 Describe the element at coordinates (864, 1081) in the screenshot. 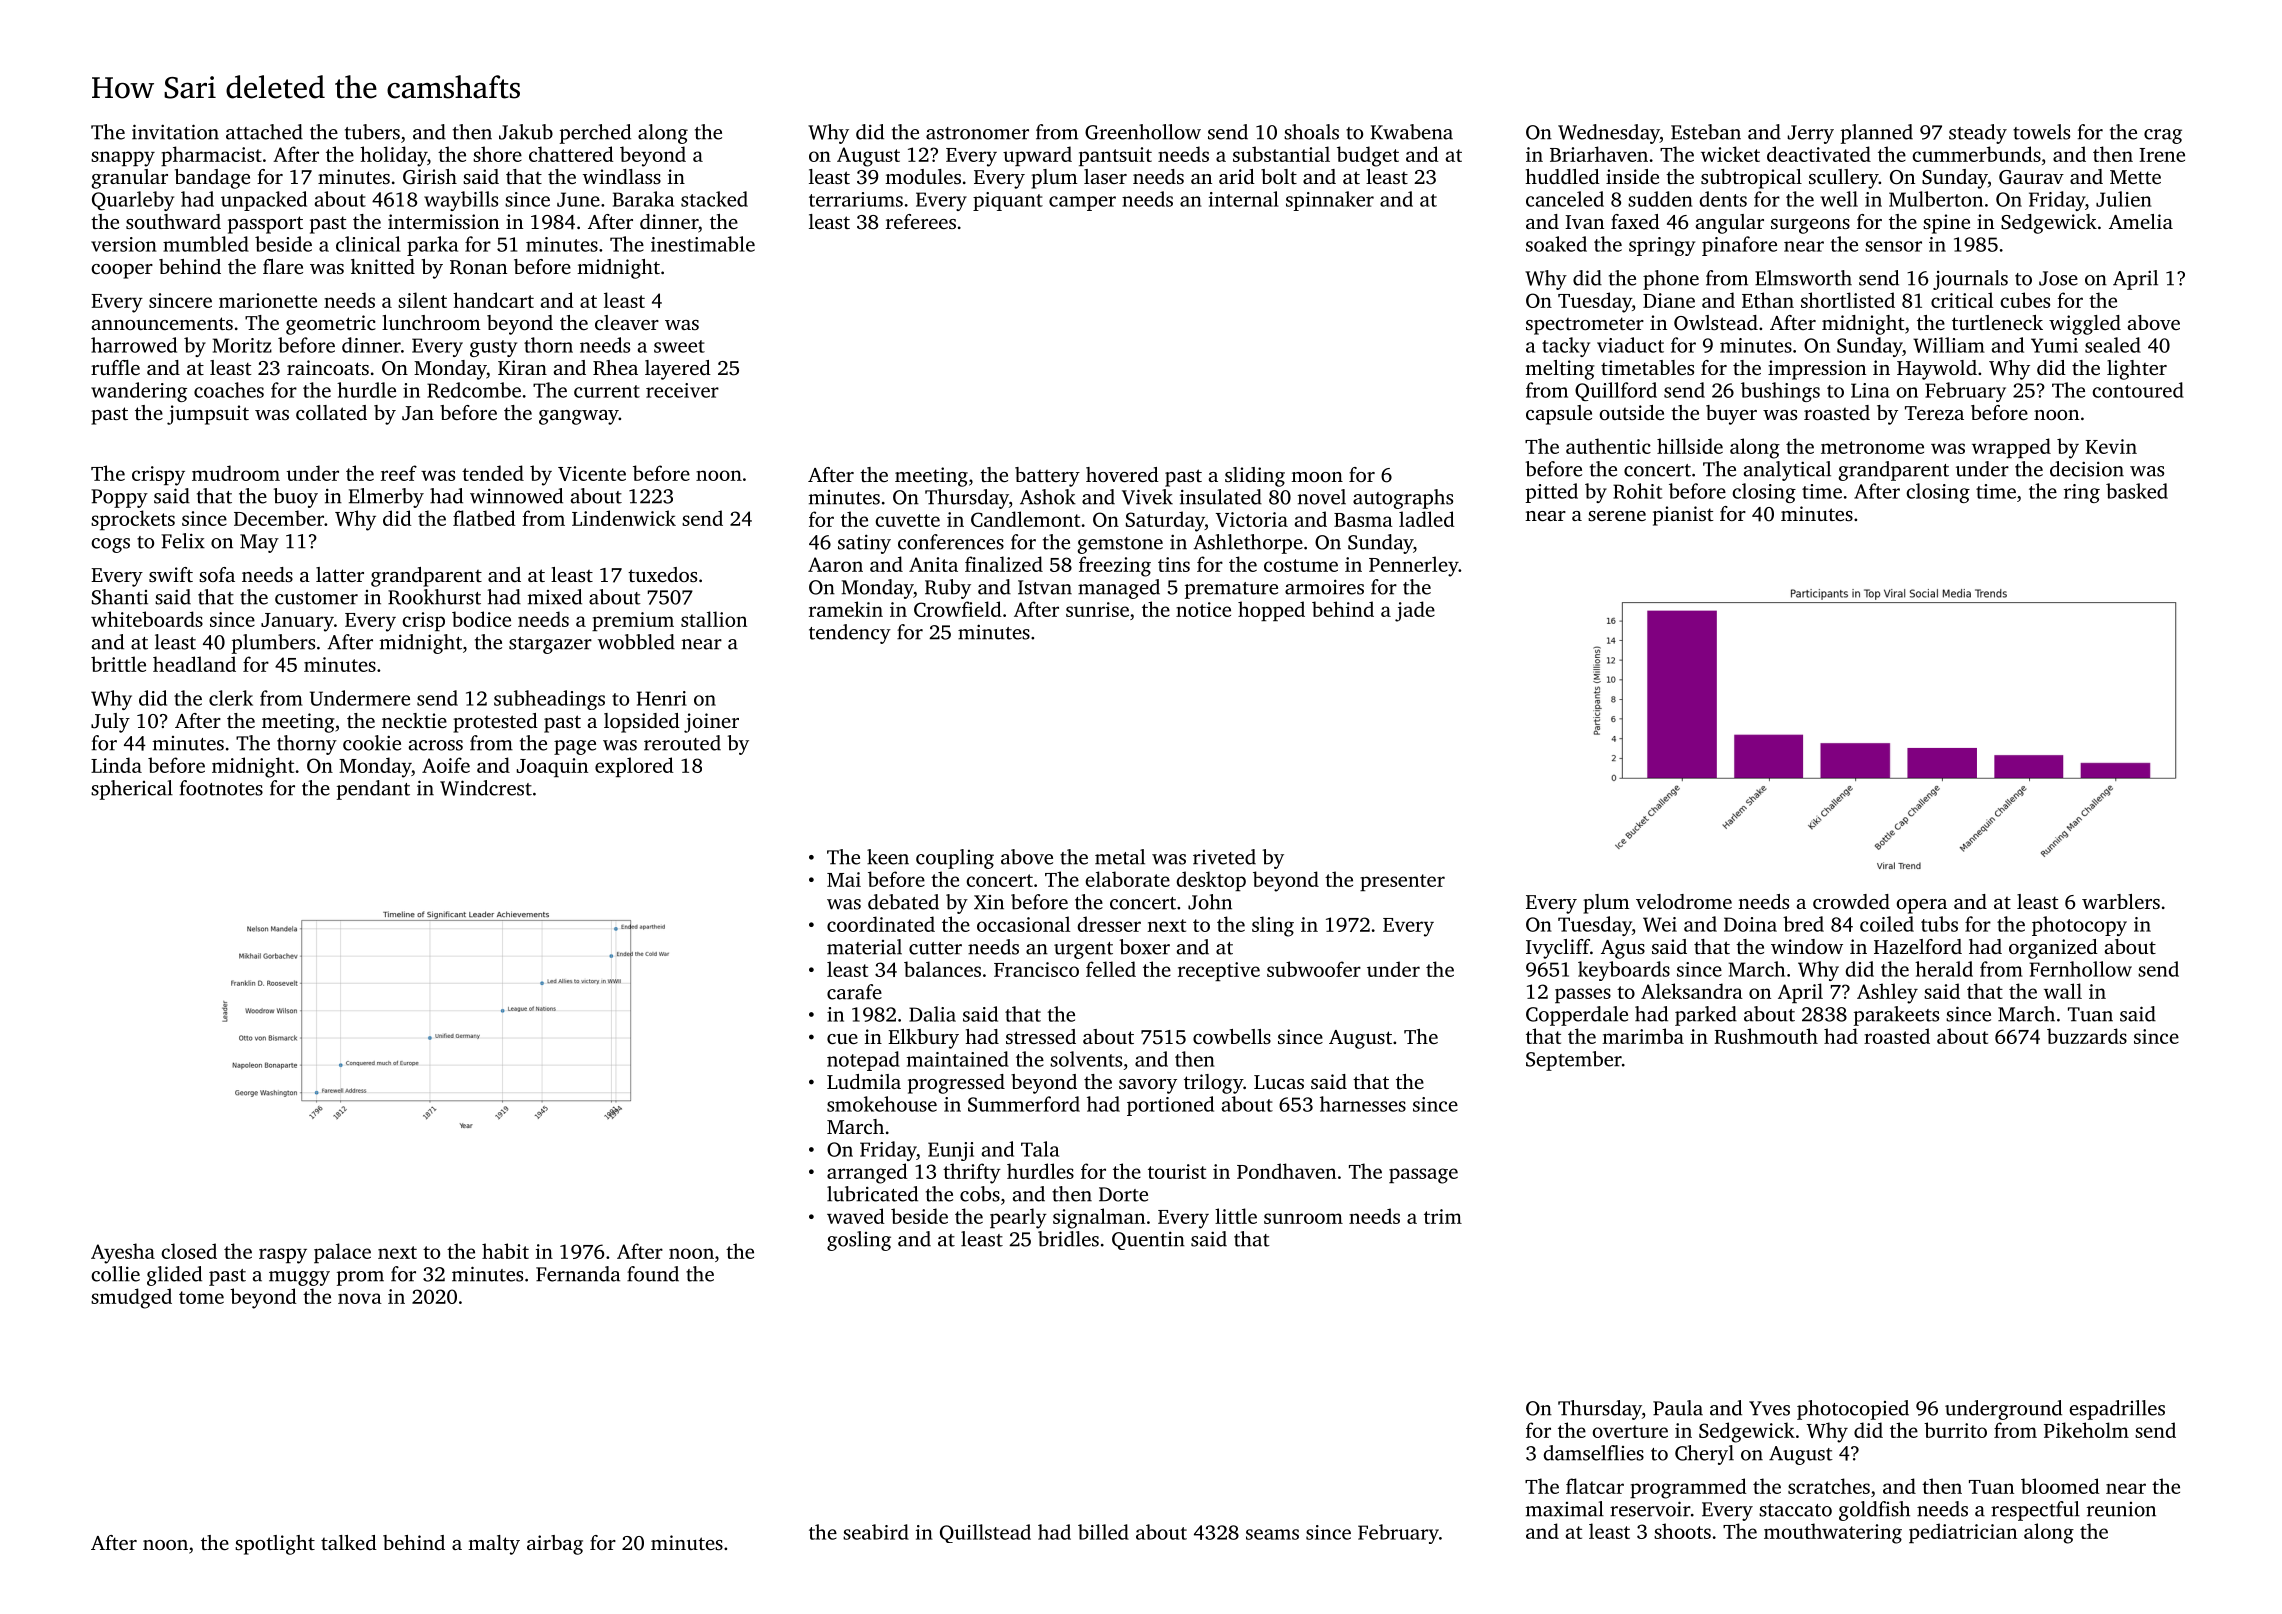

I see `Ludmila` at that location.
